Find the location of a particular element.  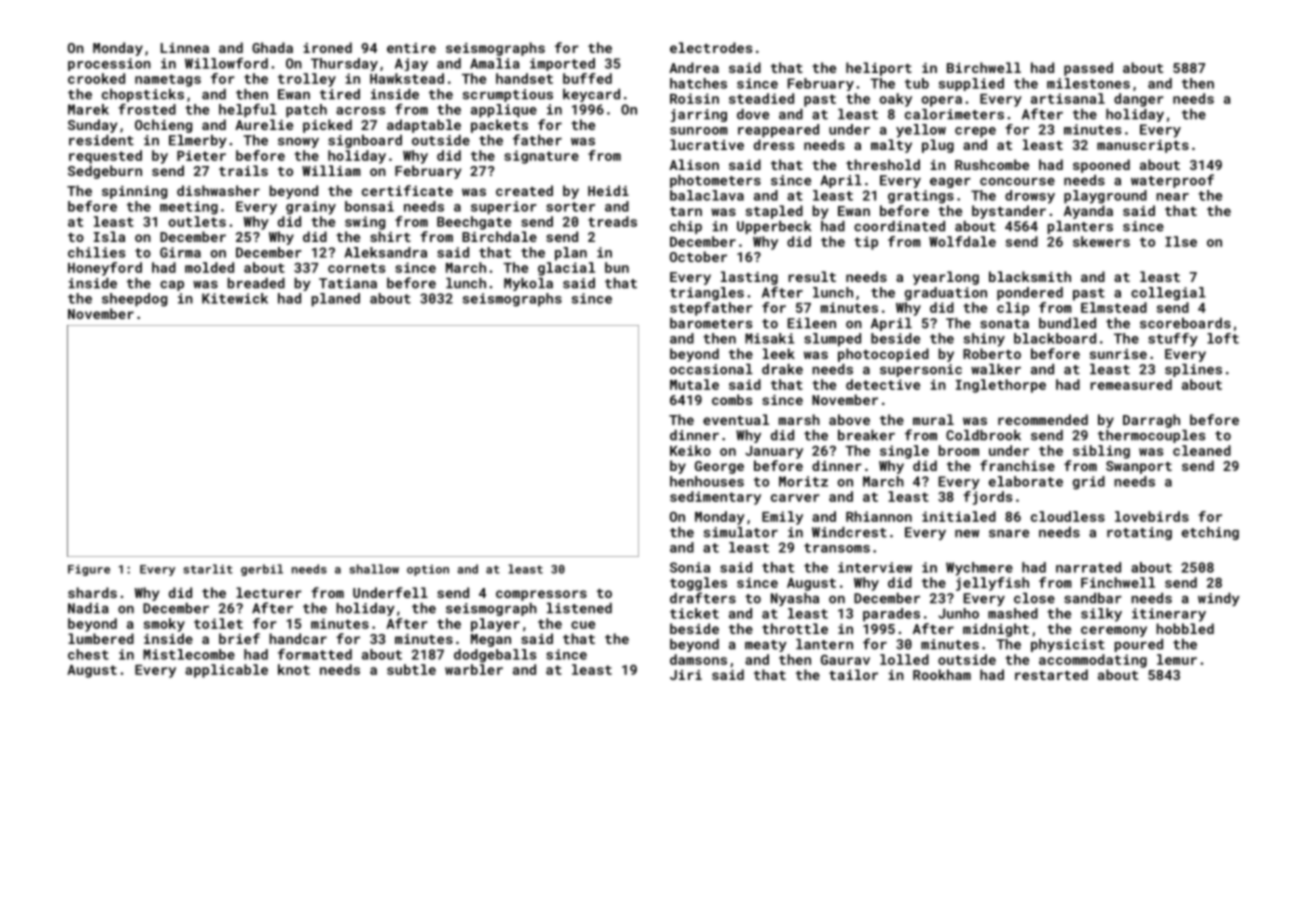

Kitewick is located at coordinates (235, 298).
